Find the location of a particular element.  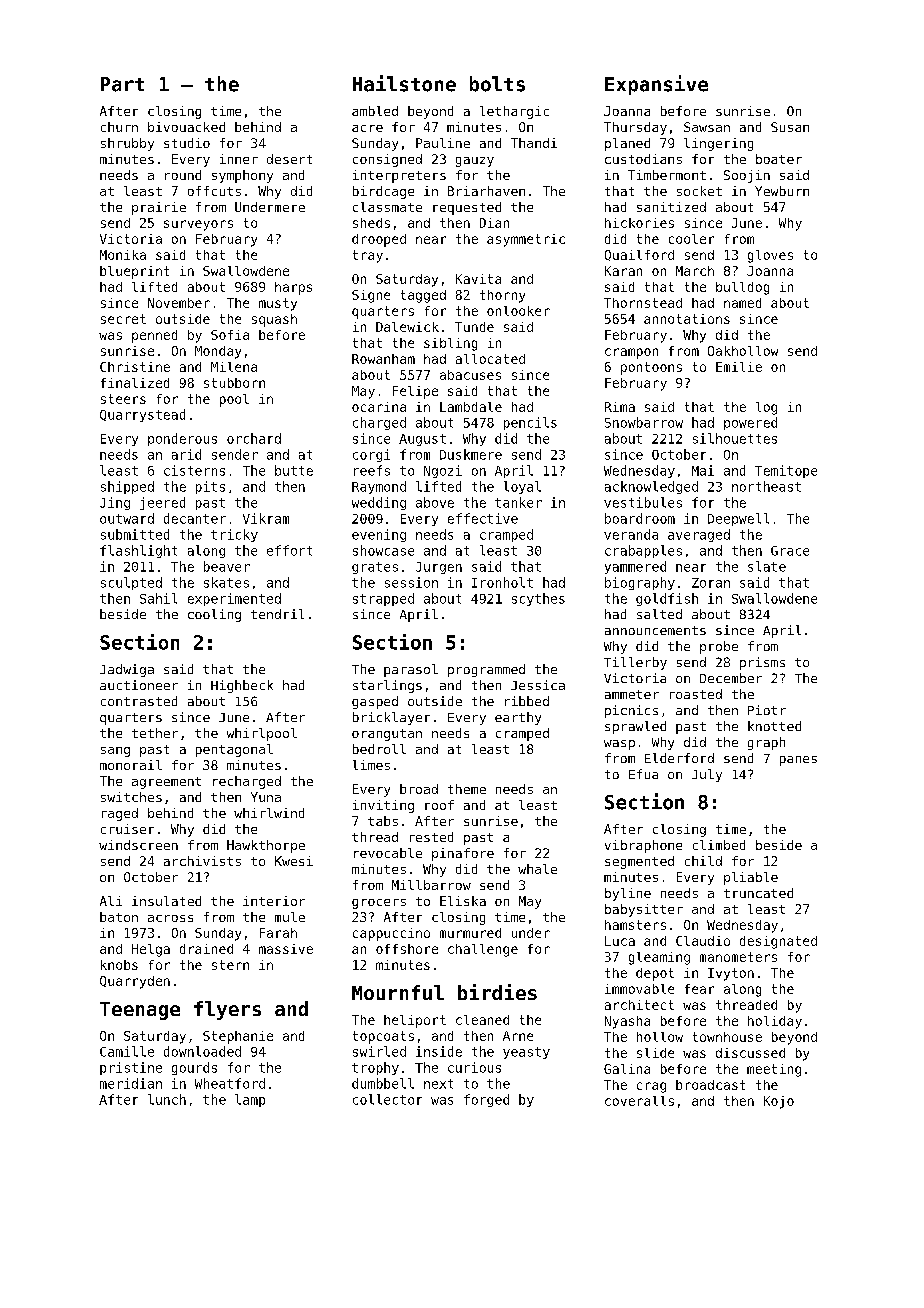

topcoats is located at coordinates (383, 1037).
